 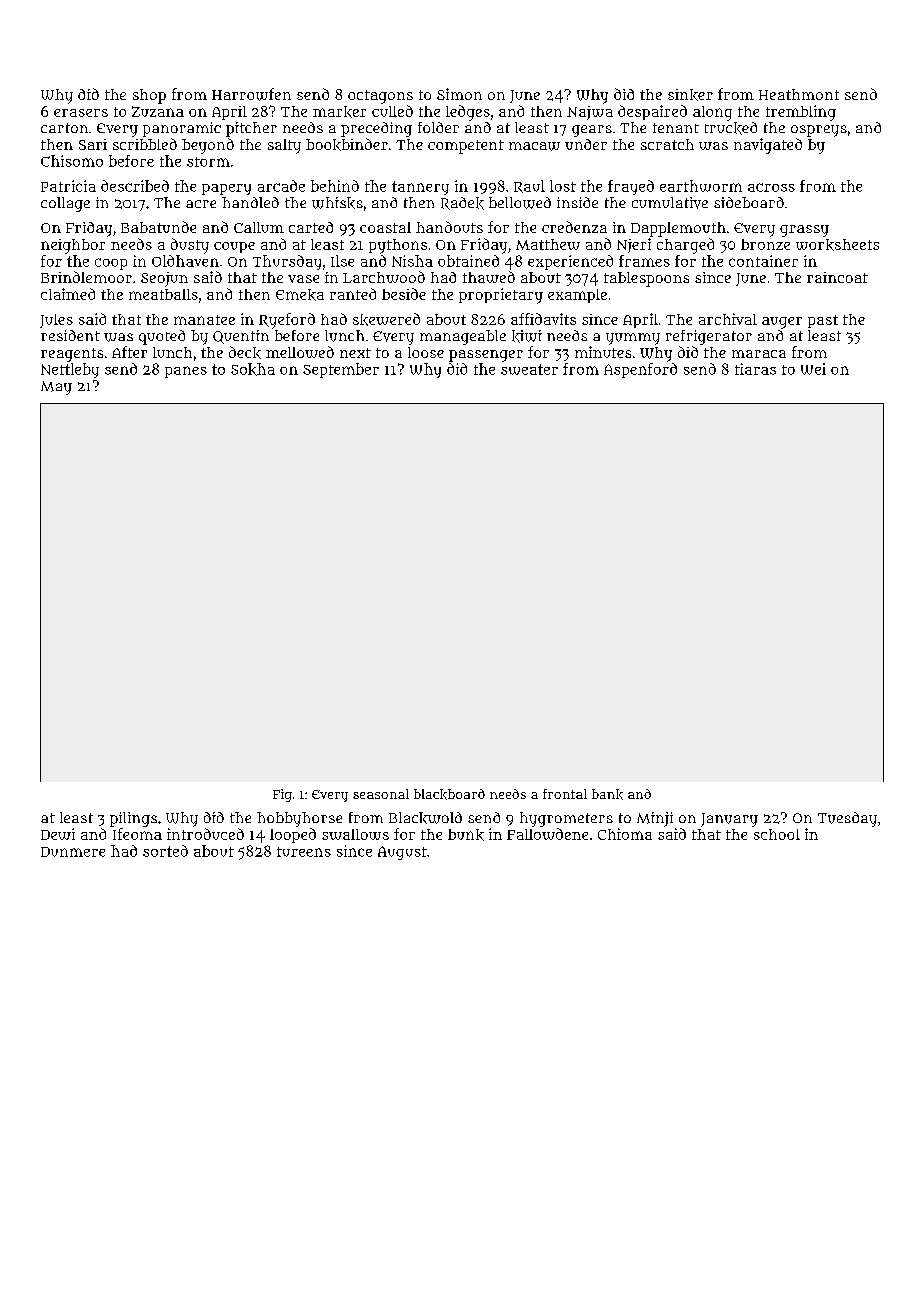 I want to click on octagons, so click(x=380, y=97).
